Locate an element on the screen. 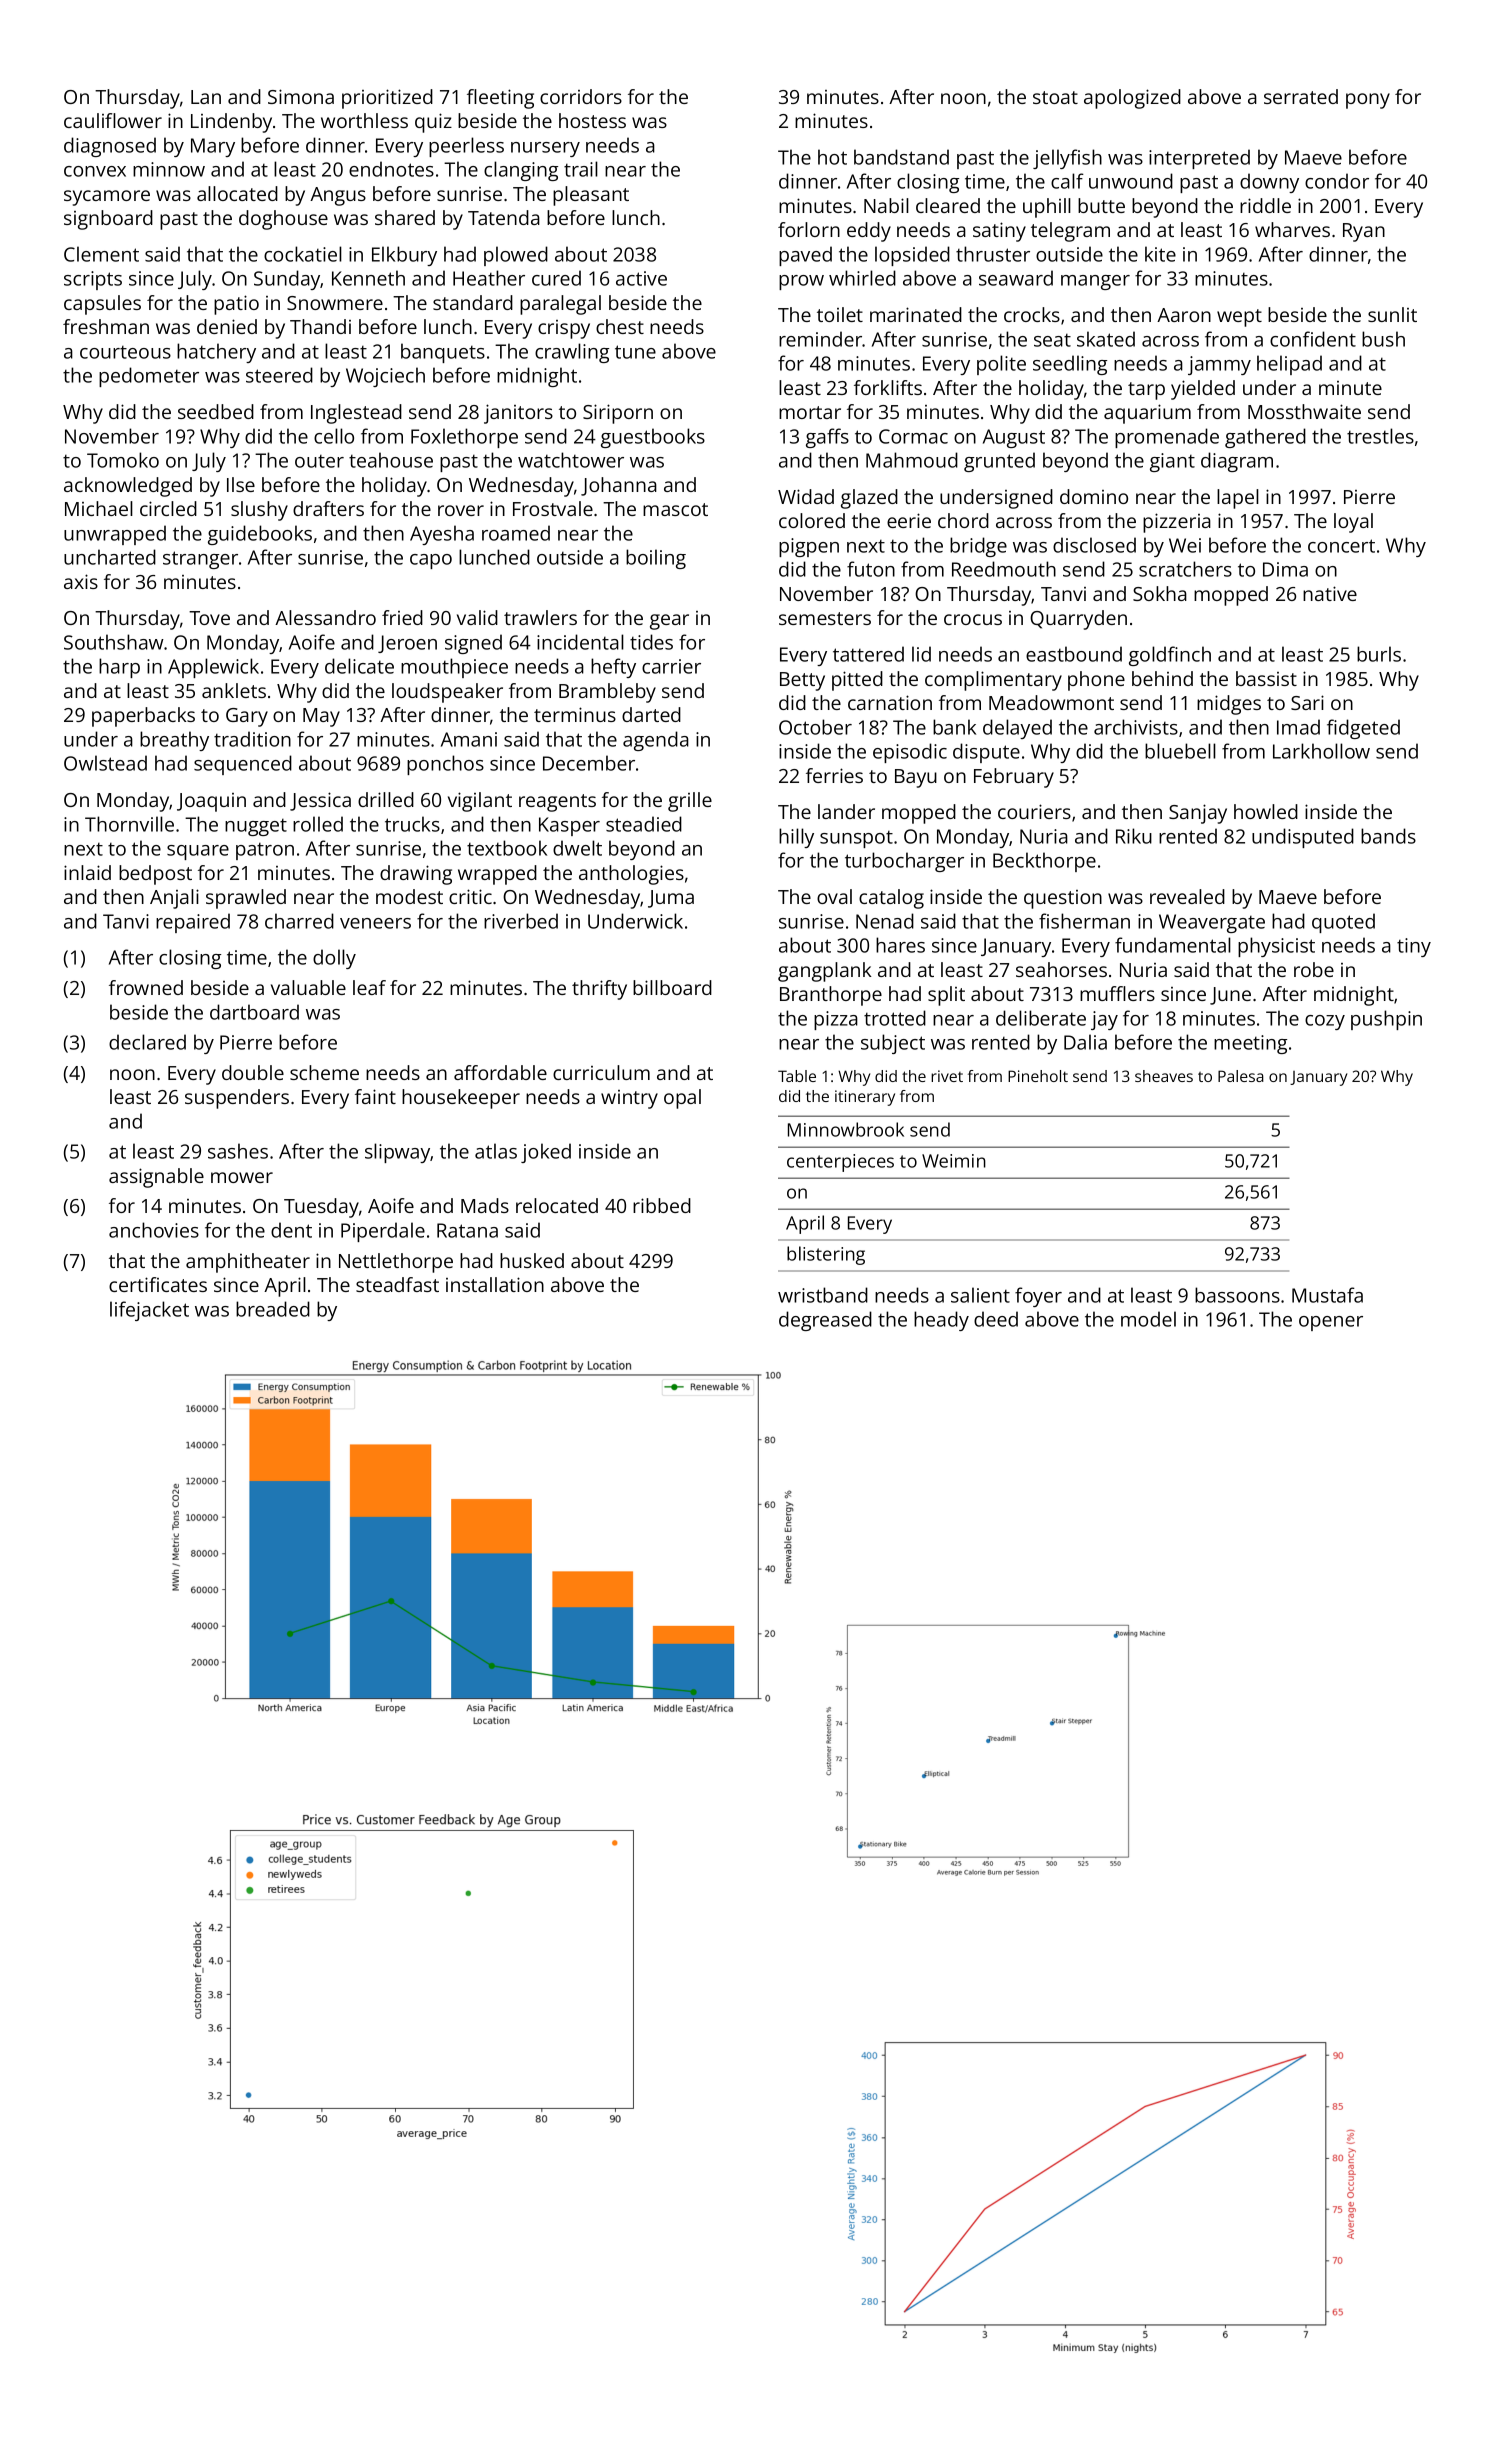 Image resolution: width=1496 pixels, height=2464 pixels. lifejacket is located at coordinates (149, 1311).
